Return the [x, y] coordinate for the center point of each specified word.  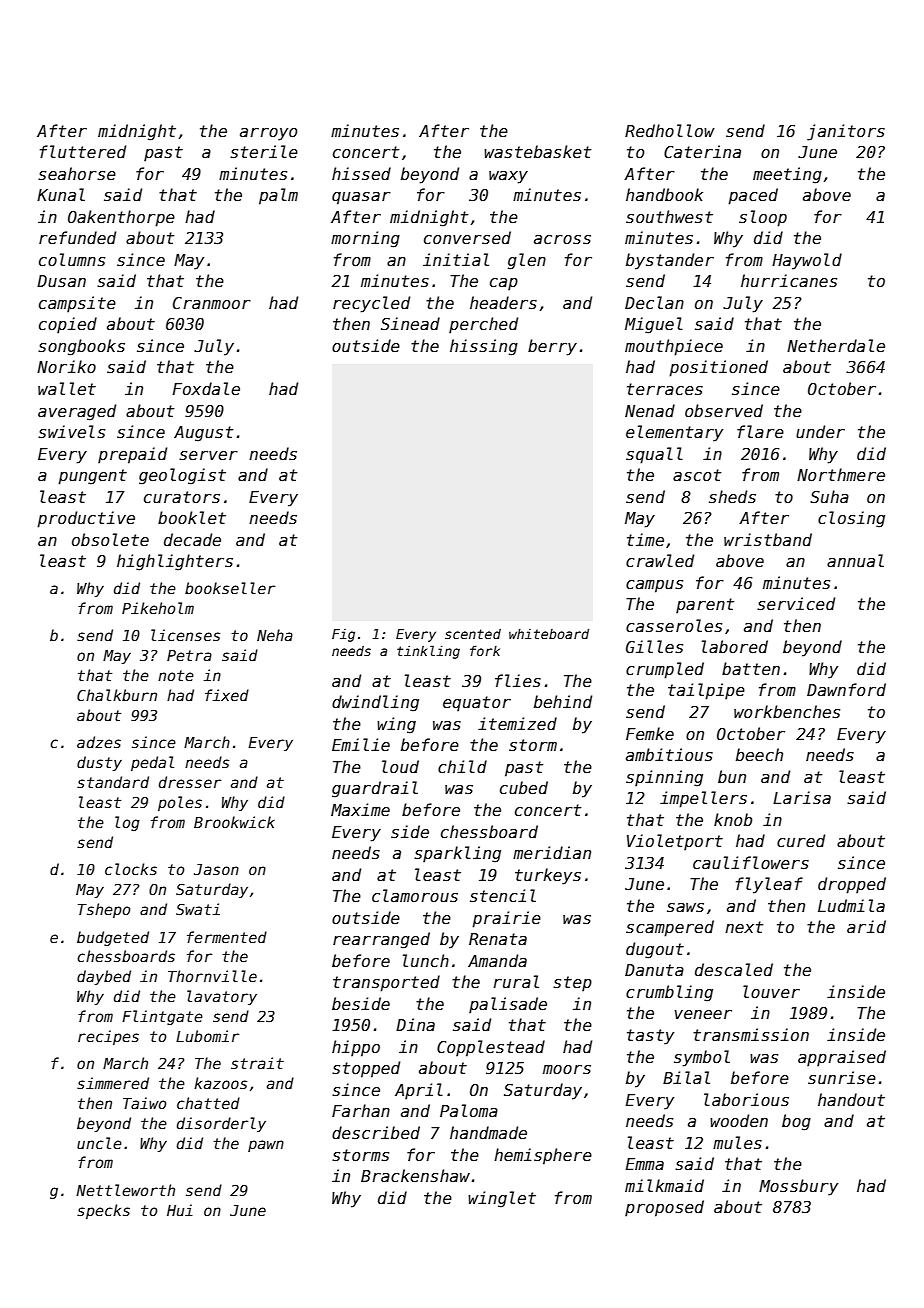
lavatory [222, 997]
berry [552, 347]
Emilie [361, 744]
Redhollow [670, 130]
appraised [842, 1058]
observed [724, 410]
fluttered [83, 151]
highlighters [175, 562]
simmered [113, 1083]
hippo [356, 1048]
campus [654, 586]
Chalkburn [117, 695]
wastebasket [538, 152]
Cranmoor [212, 303]
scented [473, 634]
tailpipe [706, 691]
